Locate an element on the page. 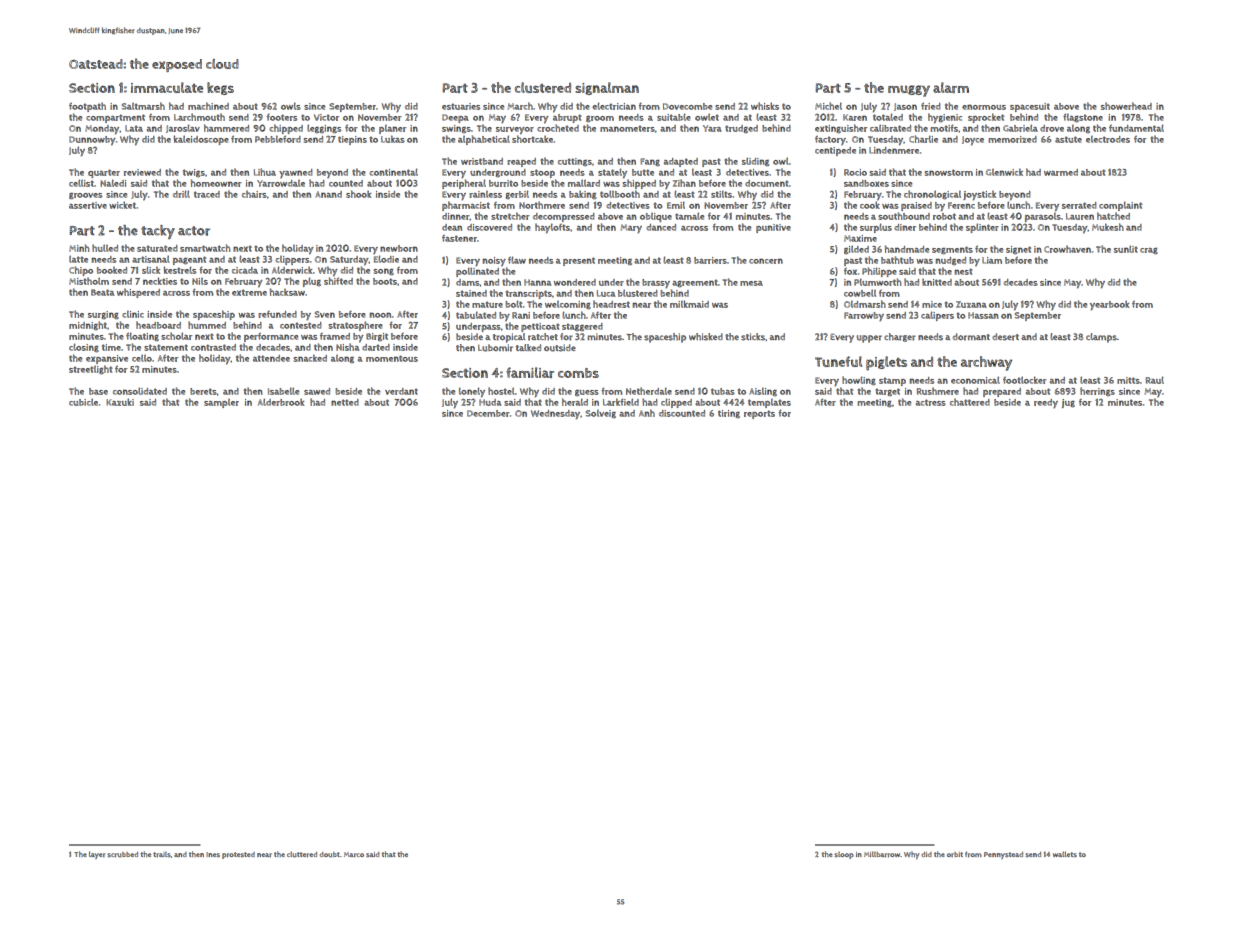 Image resolution: width=1233 pixels, height=952 pixels. sunlit is located at coordinates (1126, 249).
